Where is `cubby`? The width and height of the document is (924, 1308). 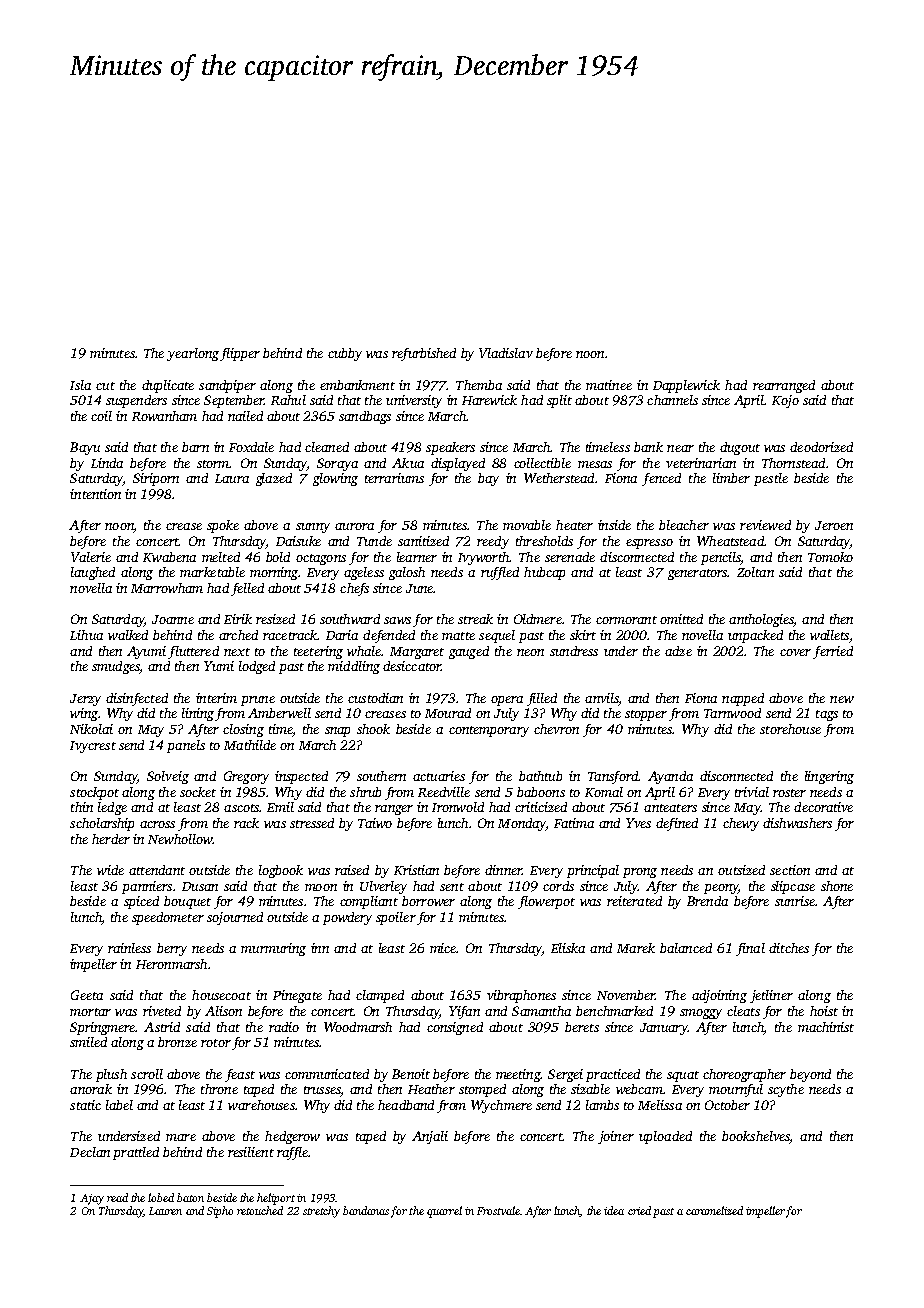
cubby is located at coordinates (345, 354).
